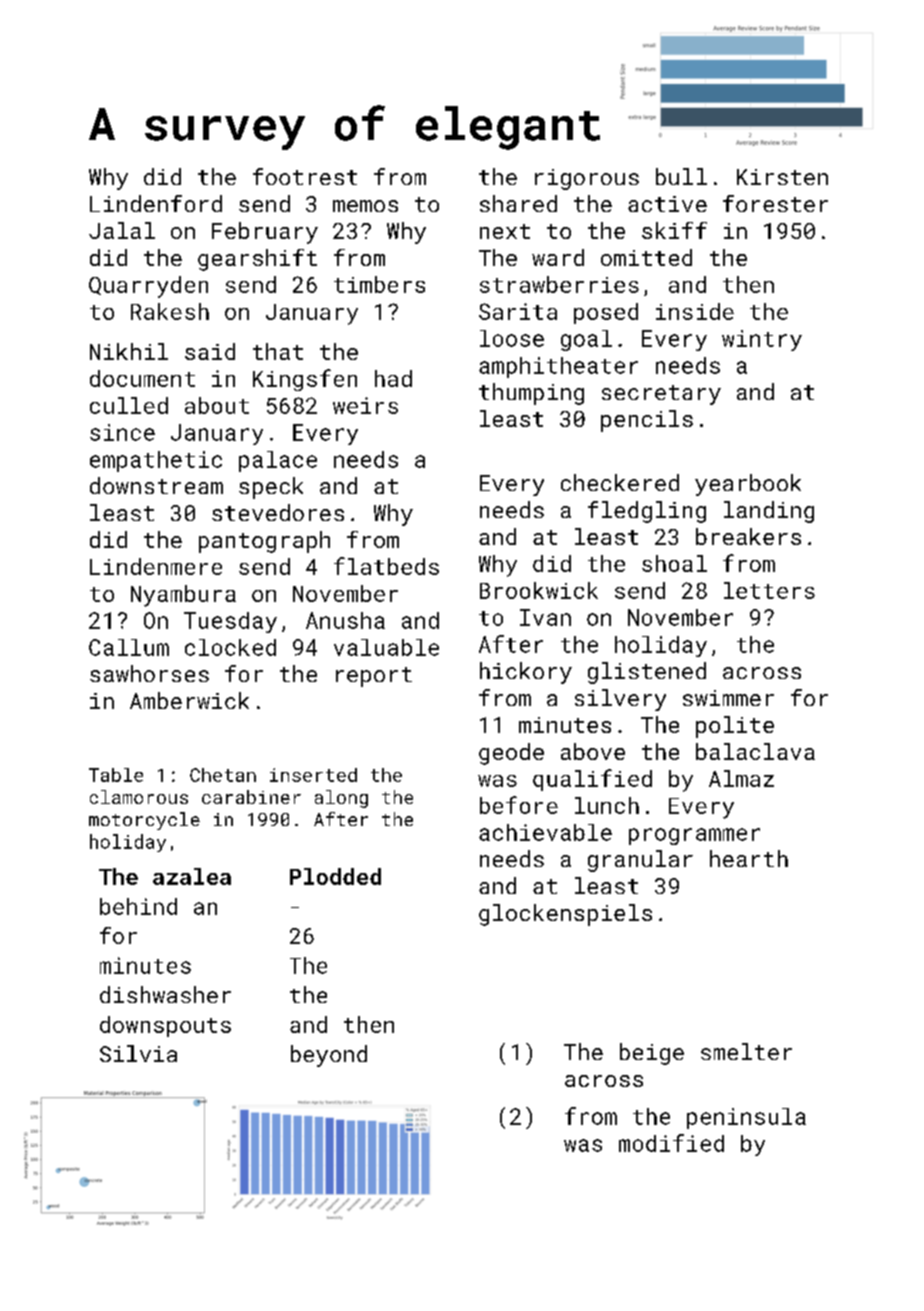 Image resolution: width=924 pixels, height=1311 pixels. Describe the element at coordinates (559, 284) in the screenshot. I see `strawberries` at that location.
